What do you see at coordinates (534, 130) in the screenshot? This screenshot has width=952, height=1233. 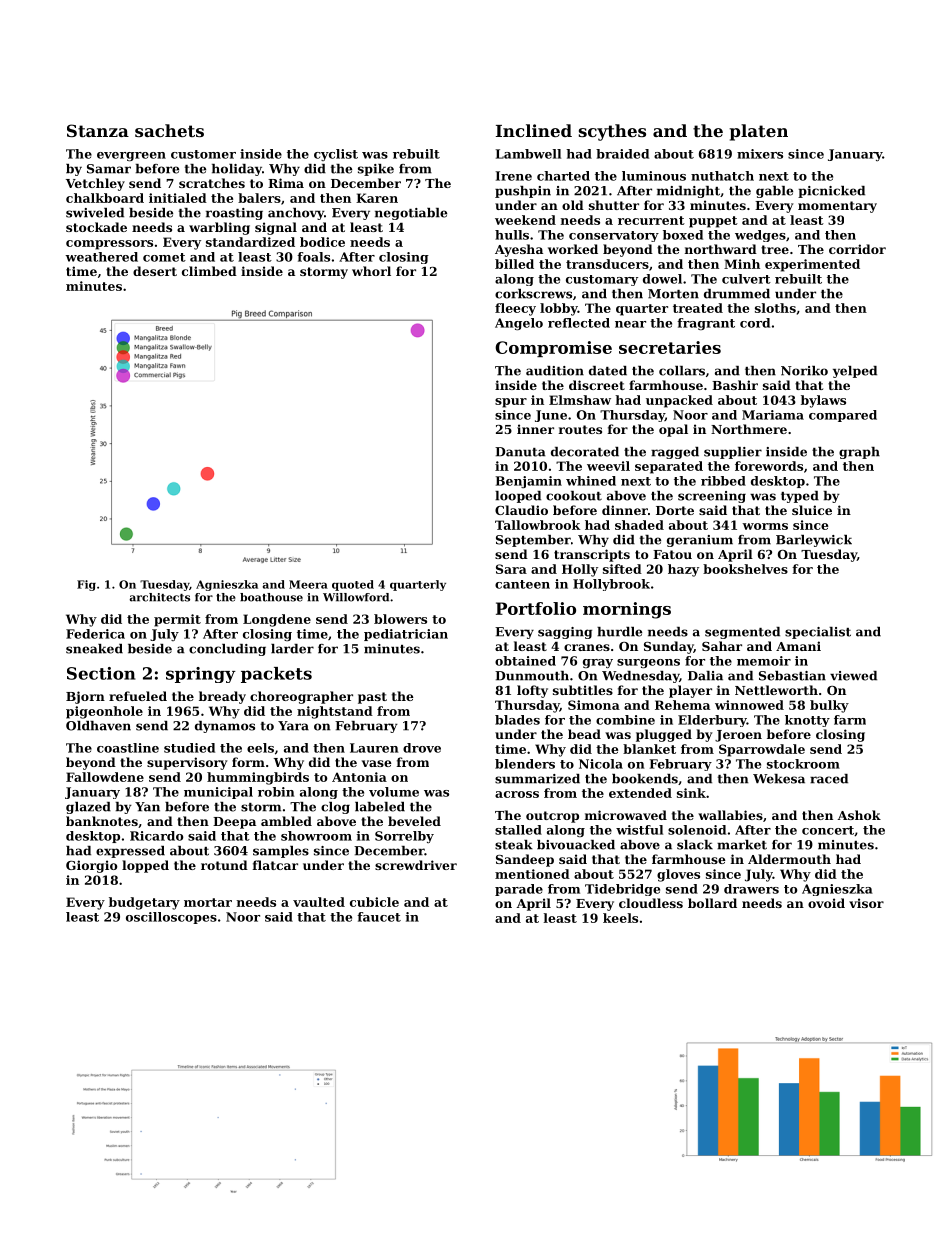 I see `Inclined` at bounding box center [534, 130].
